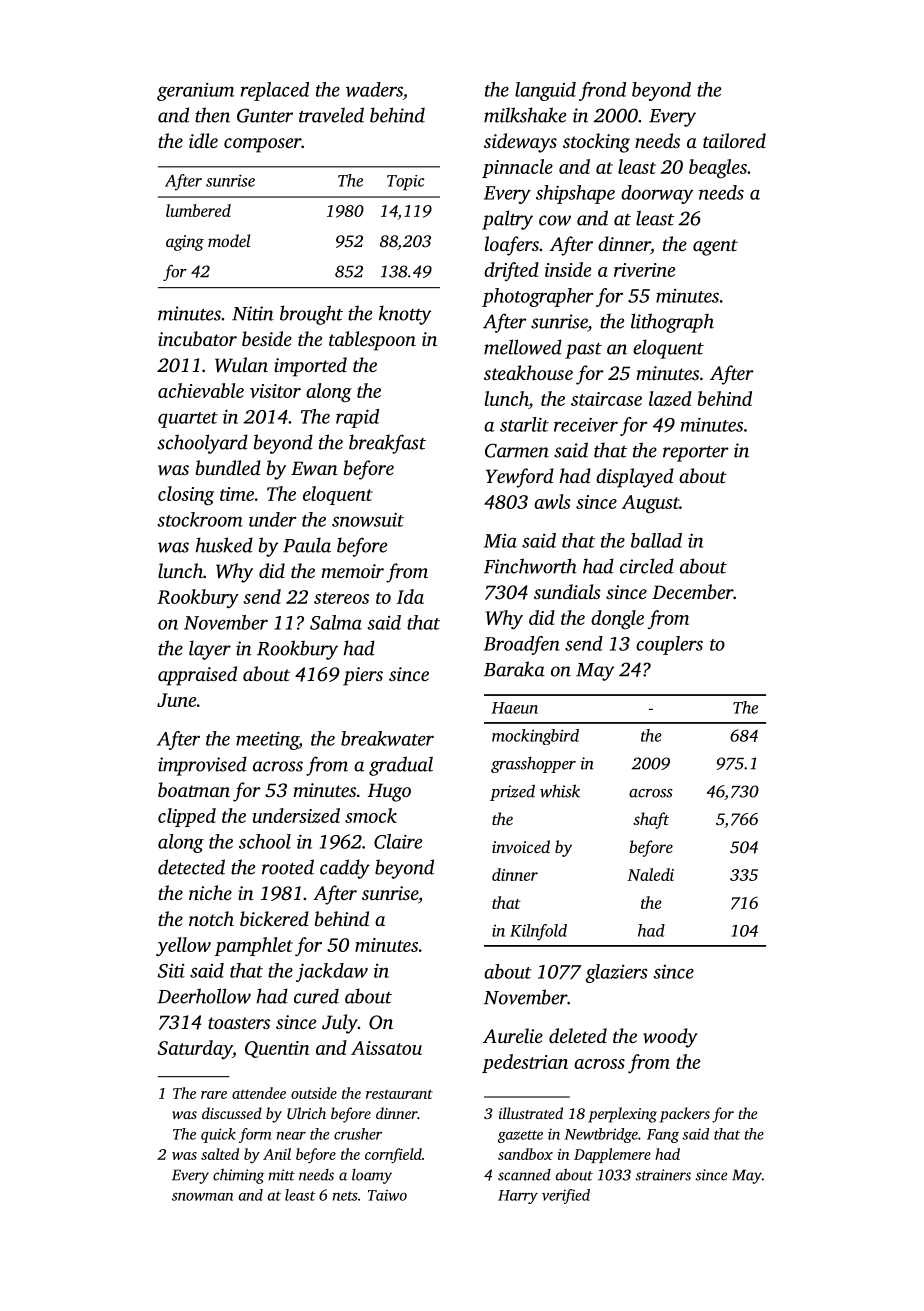  I want to click on shaft, so click(651, 820).
